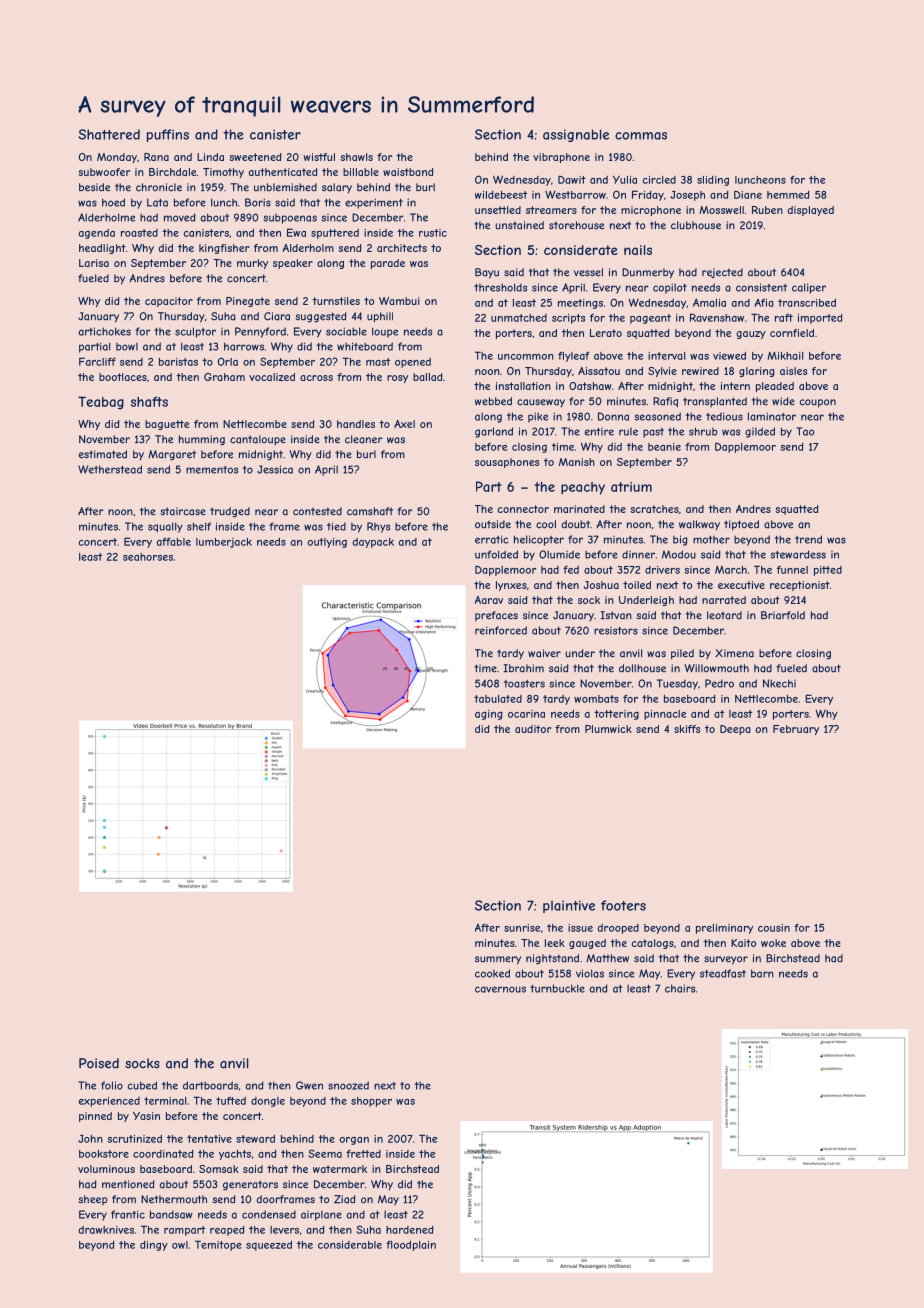  What do you see at coordinates (148, 557) in the document?
I see `seahorses` at bounding box center [148, 557].
